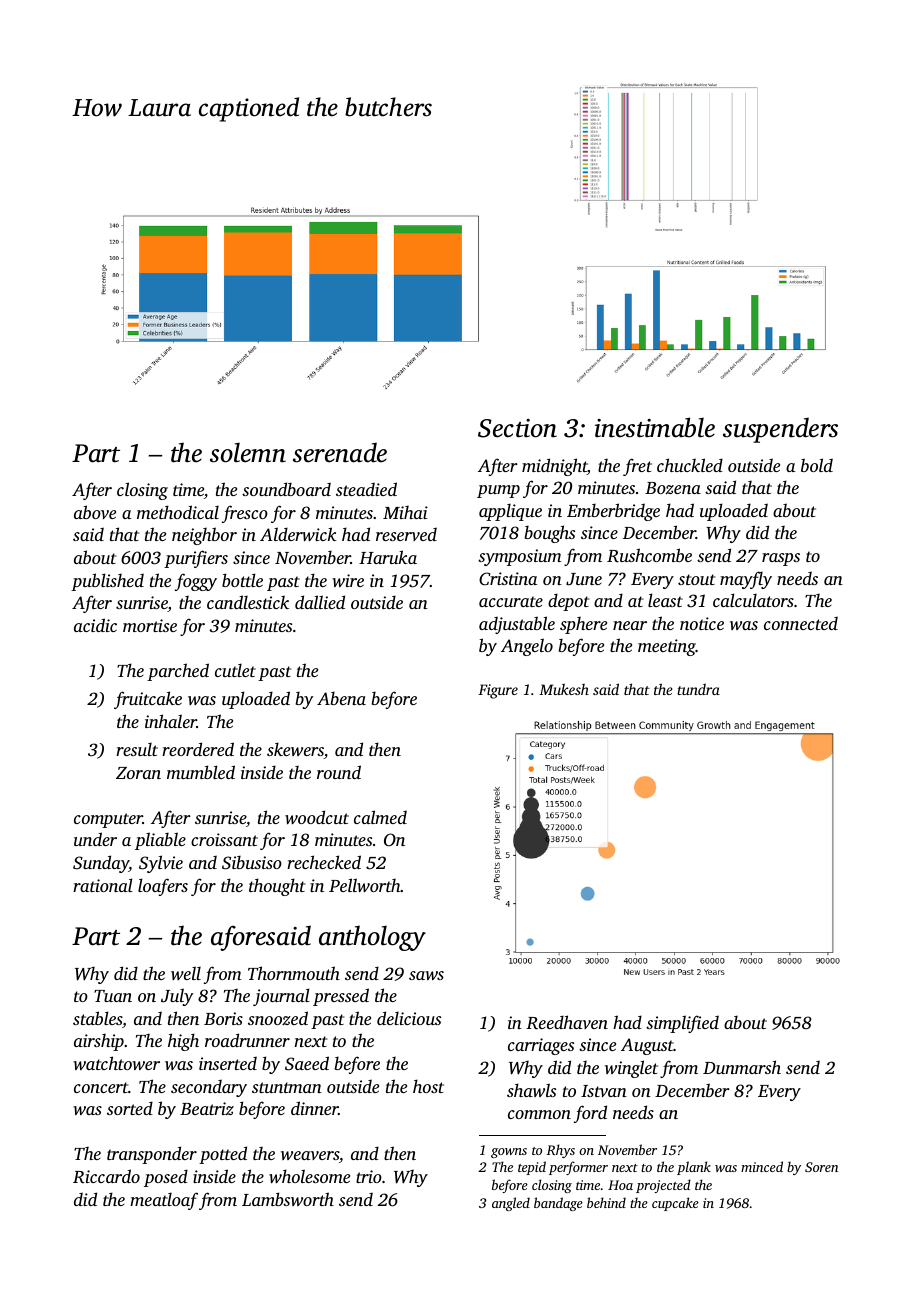 This screenshot has height=1314, width=924. I want to click on Riccardo, so click(106, 1176).
